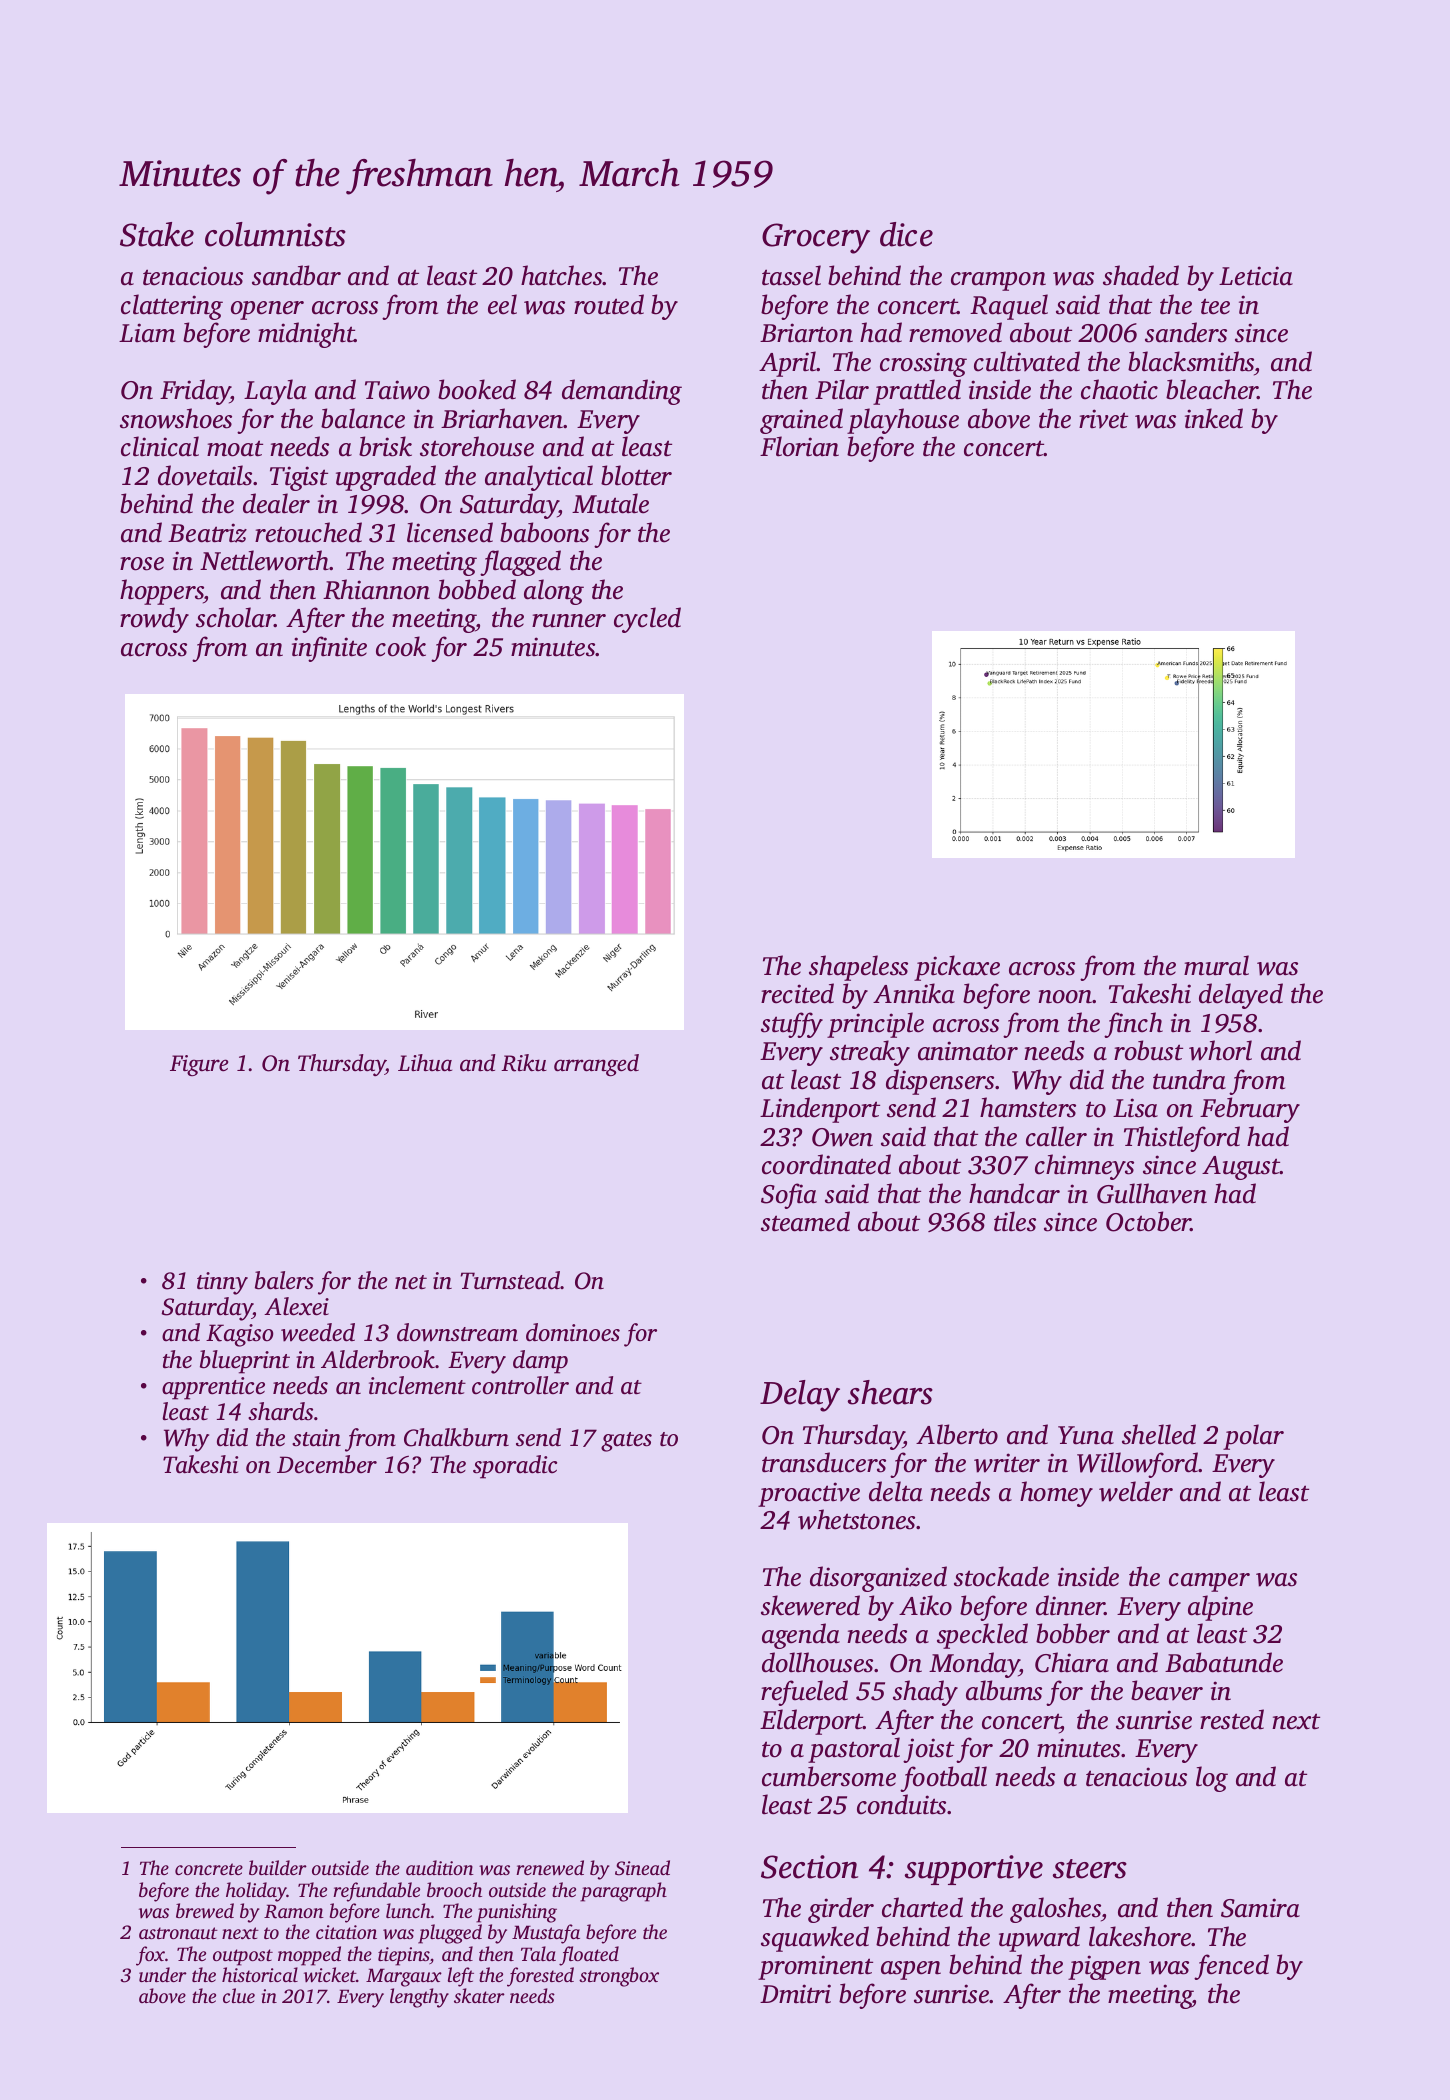  What do you see at coordinates (906, 234) in the document?
I see `dice` at bounding box center [906, 234].
